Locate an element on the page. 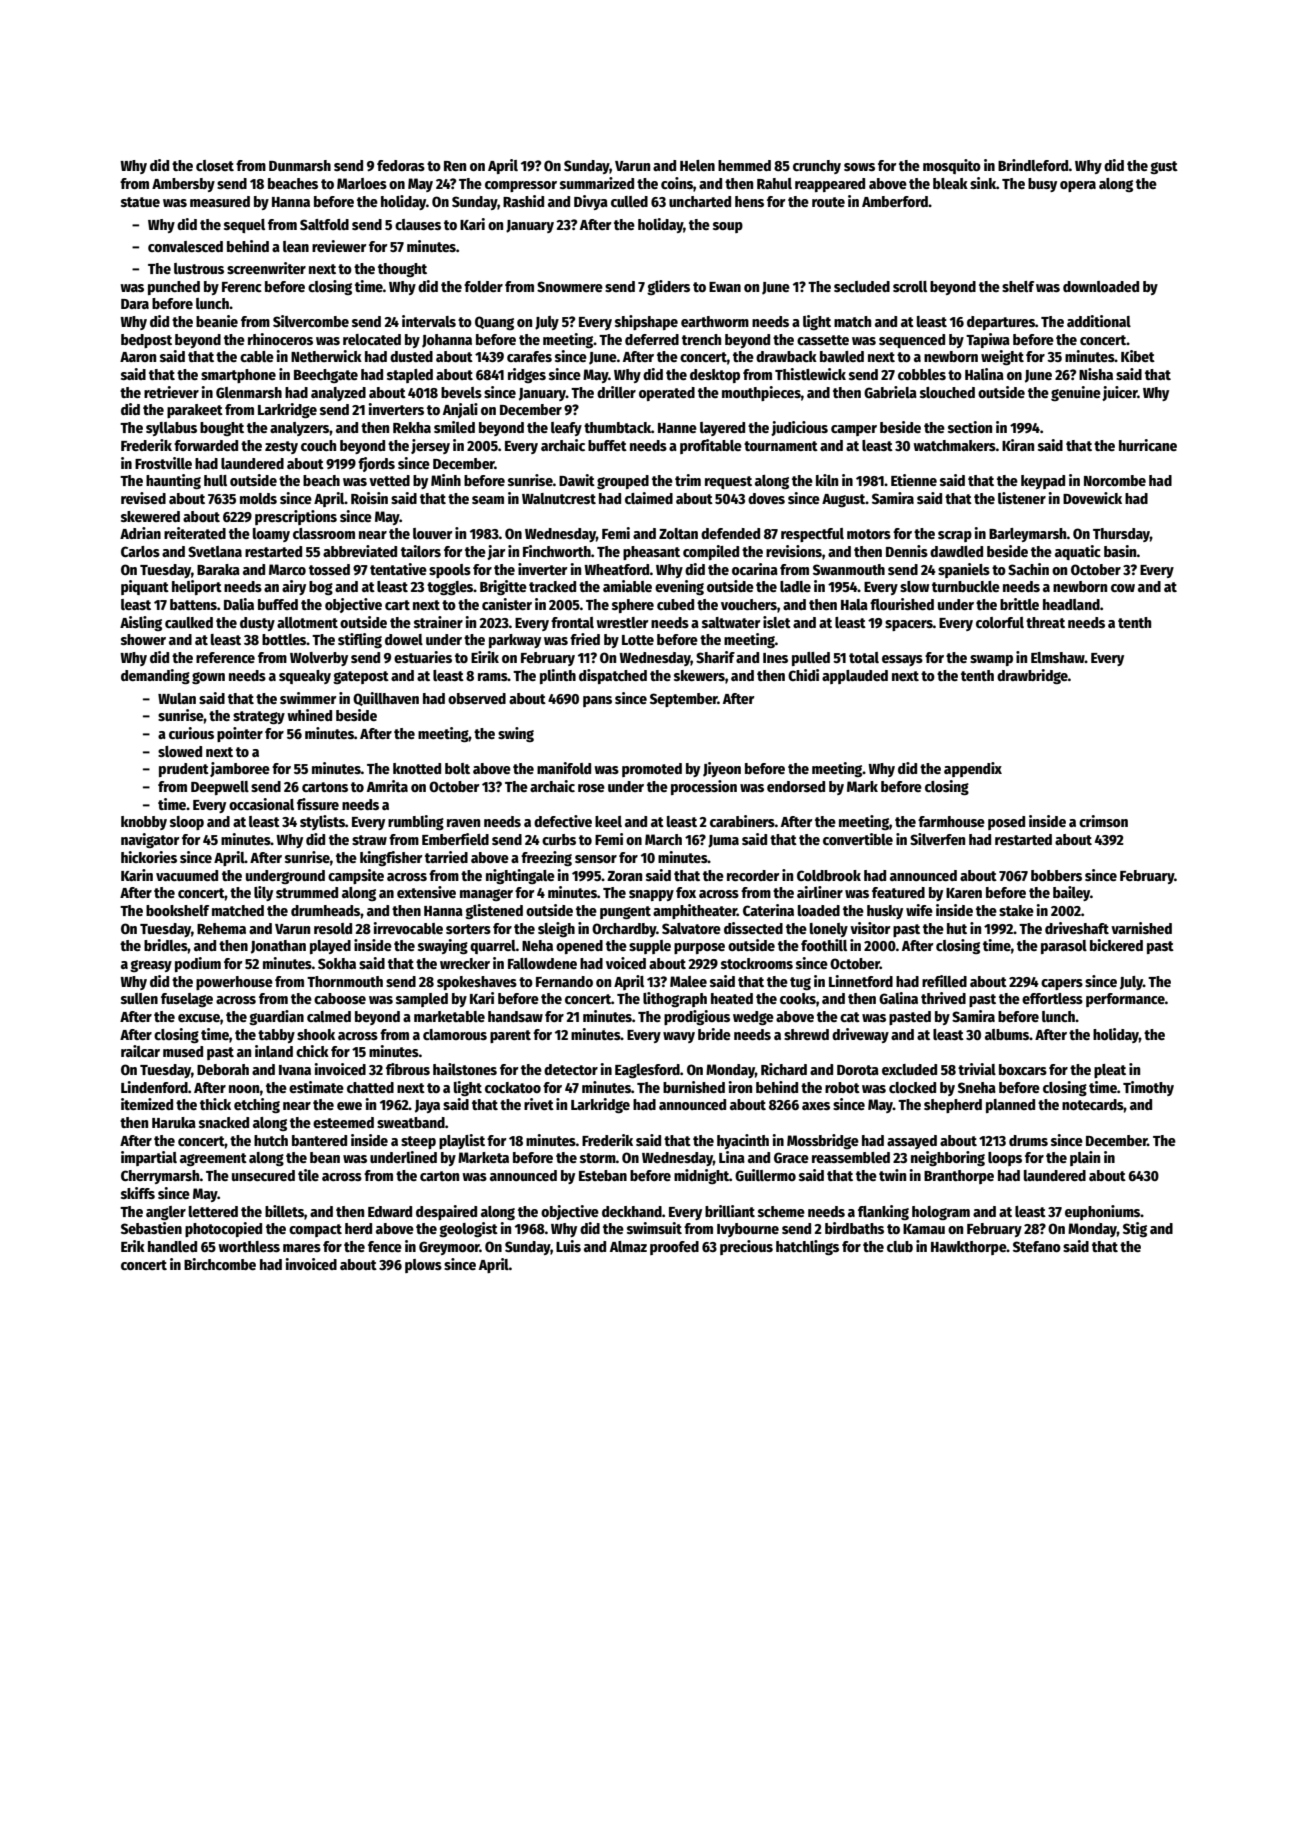  layered is located at coordinates (722, 429).
